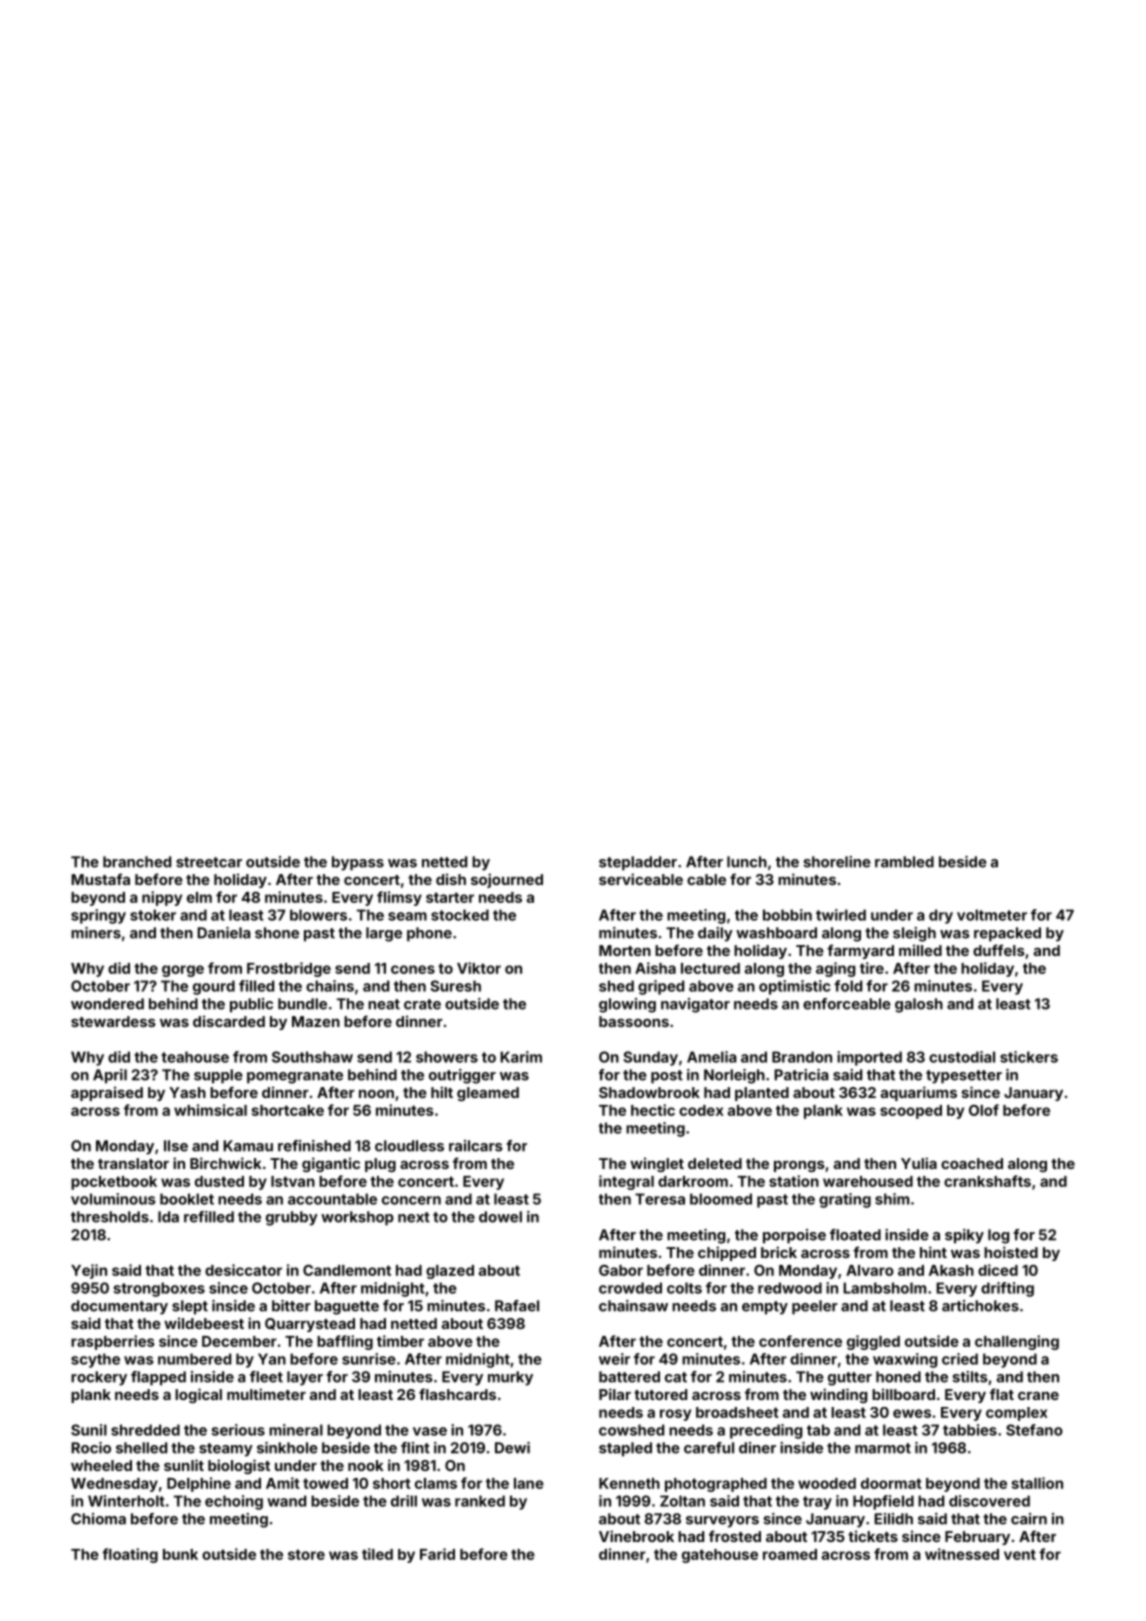 This screenshot has width=1146, height=1621. I want to click on lunch, so click(747, 862).
